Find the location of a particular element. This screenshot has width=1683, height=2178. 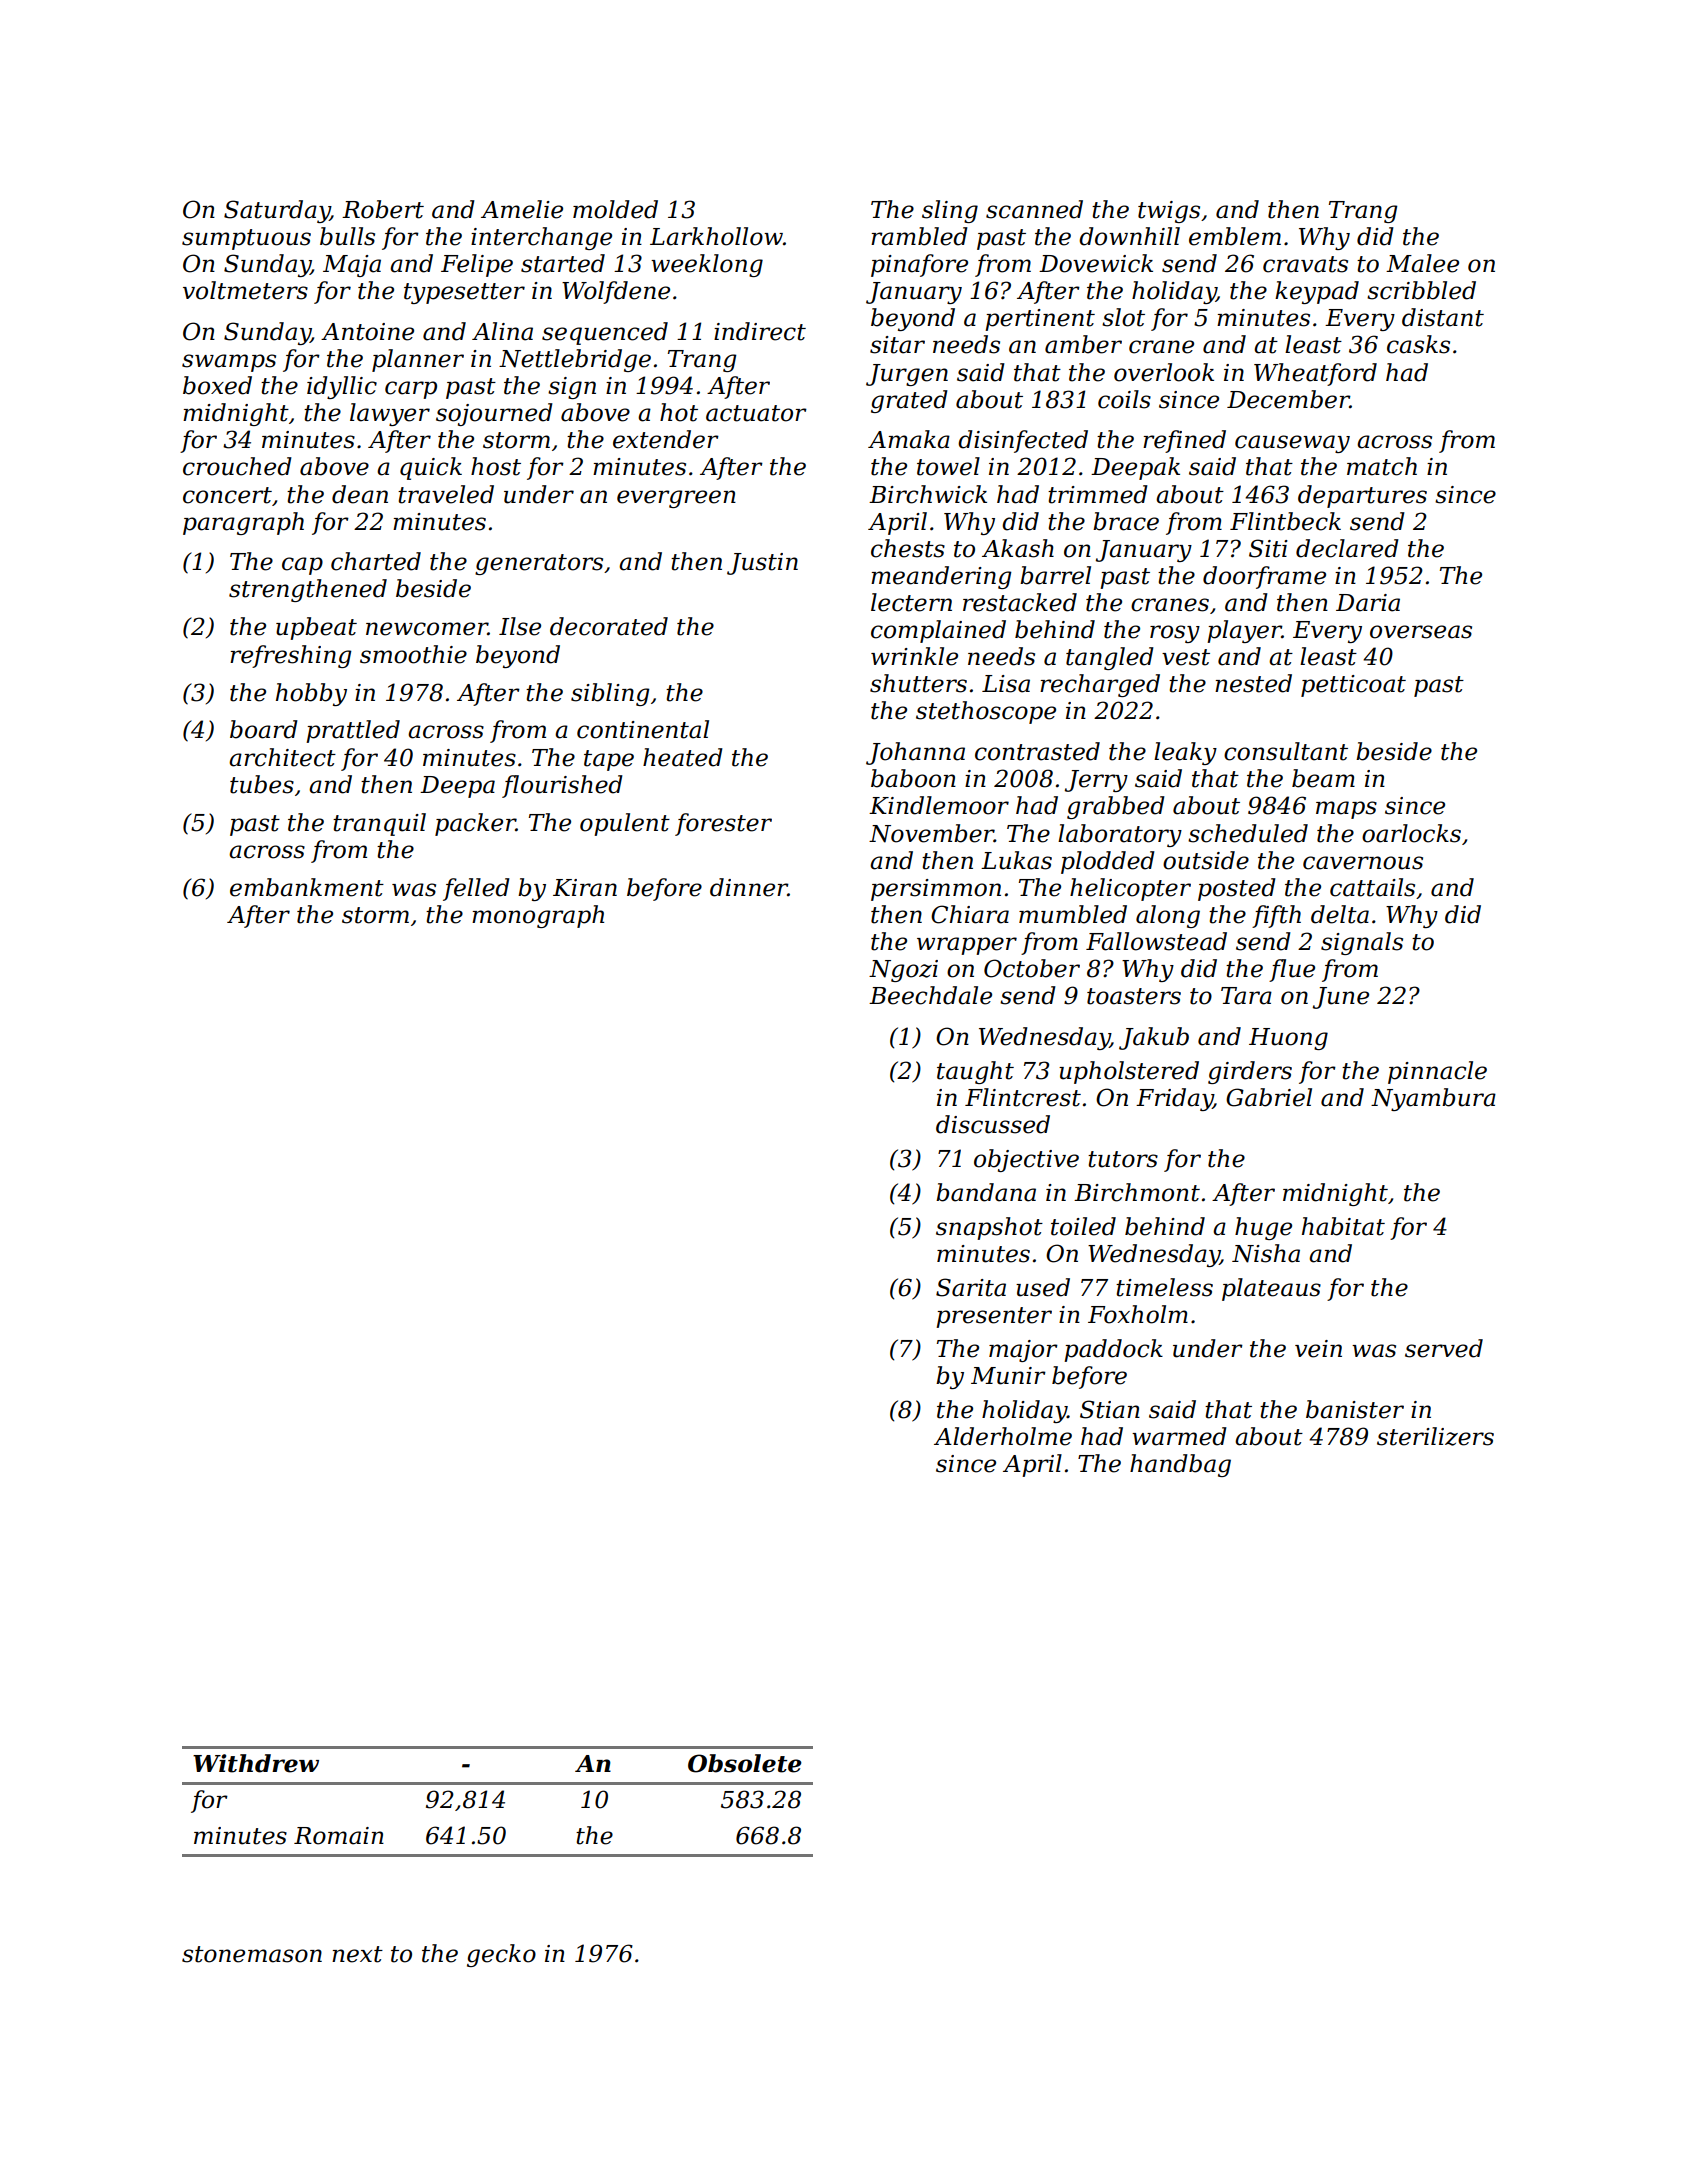

Sarita is located at coordinates (971, 1287).
